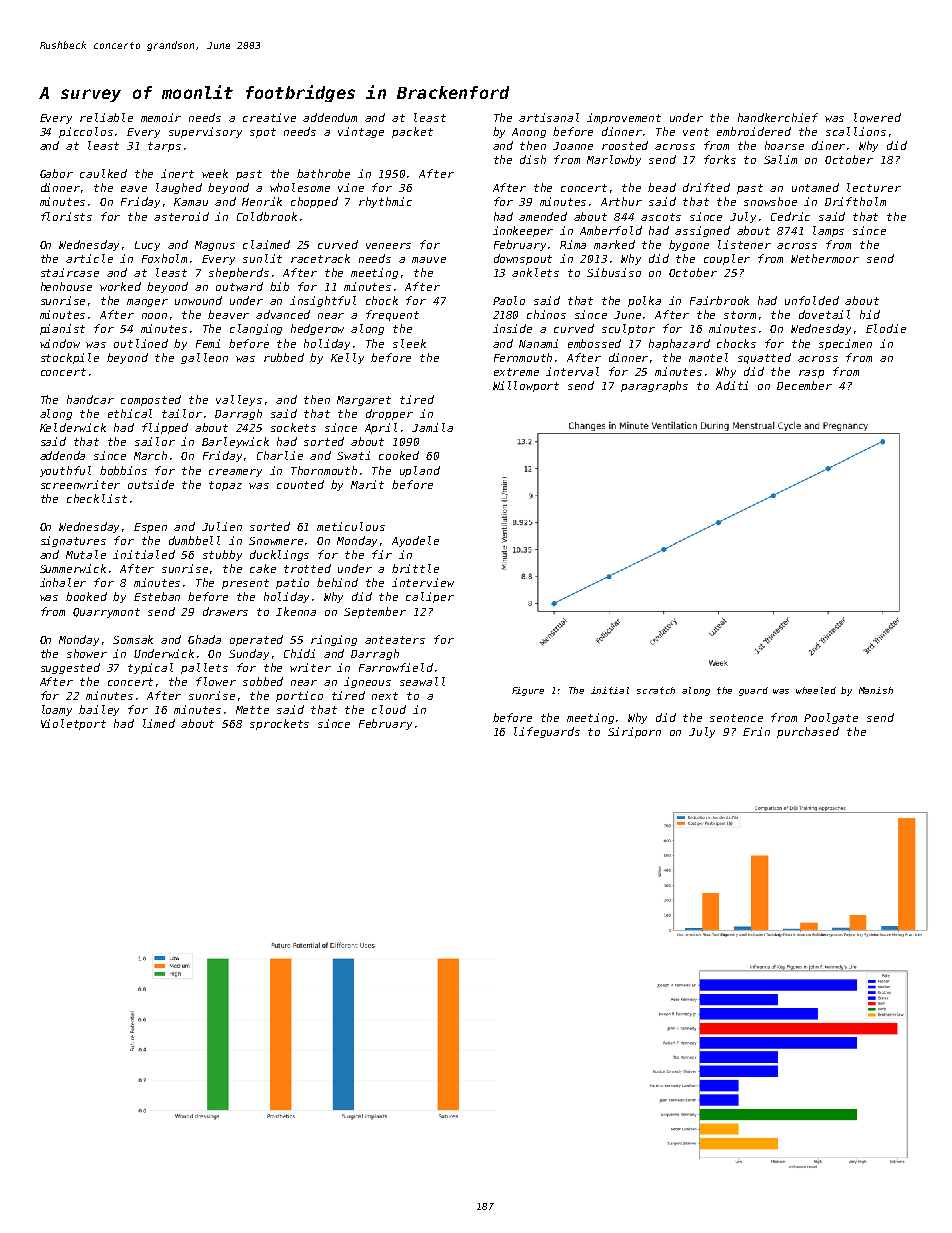  I want to click on creative, so click(269, 117).
